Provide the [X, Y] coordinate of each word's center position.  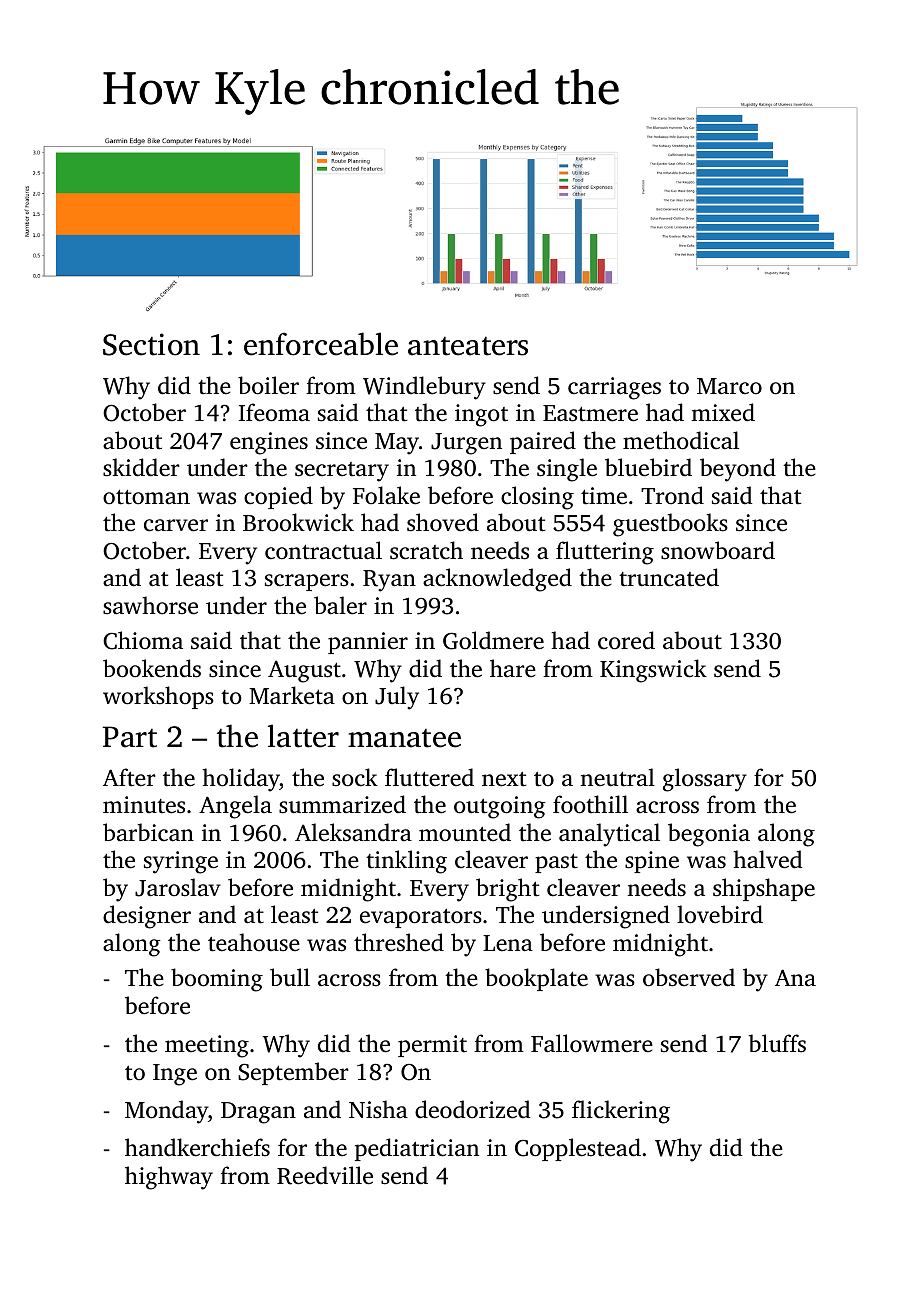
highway [169, 1178]
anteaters [468, 346]
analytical [609, 835]
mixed [723, 412]
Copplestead [578, 1149]
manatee [404, 738]
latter [303, 736]
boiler [268, 385]
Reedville [325, 1175]
